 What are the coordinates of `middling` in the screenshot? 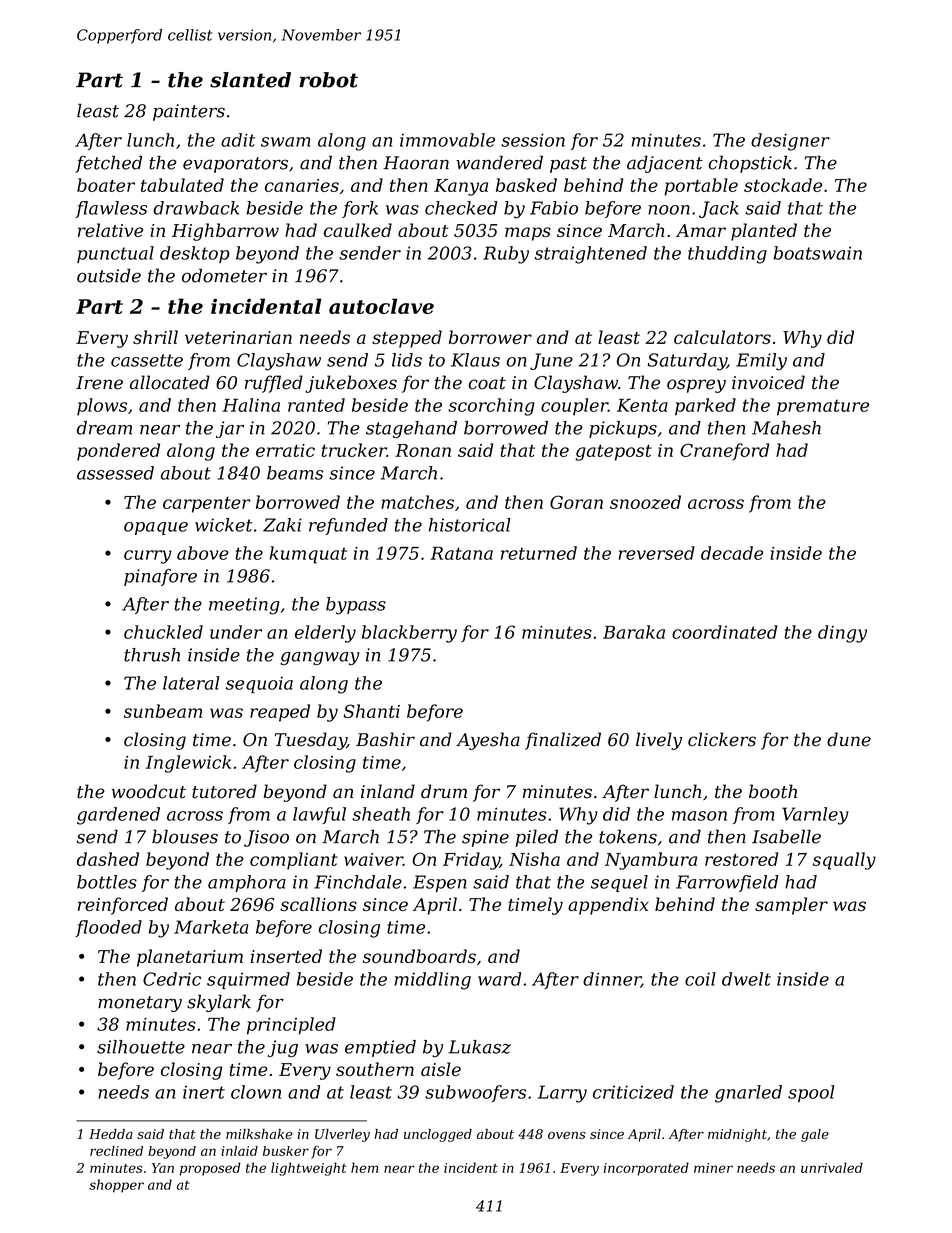 It's located at (432, 981).
